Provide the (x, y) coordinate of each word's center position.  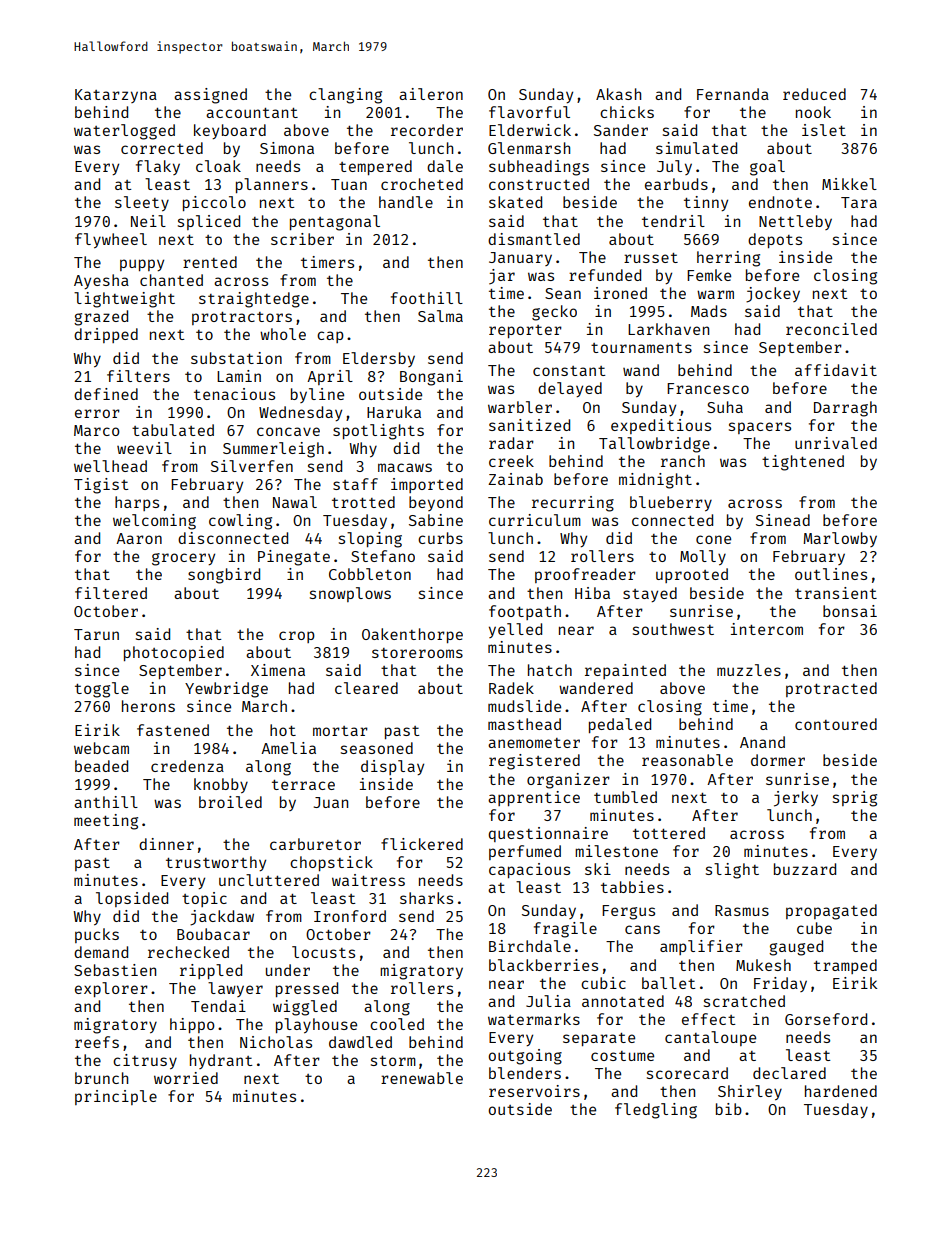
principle (116, 1097)
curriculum (535, 520)
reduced (814, 94)
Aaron (139, 538)
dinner (166, 844)
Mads (709, 311)
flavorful (529, 112)
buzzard (805, 869)
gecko (554, 313)
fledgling (656, 1111)
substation (236, 358)
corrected (162, 148)
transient (836, 593)
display (392, 767)
